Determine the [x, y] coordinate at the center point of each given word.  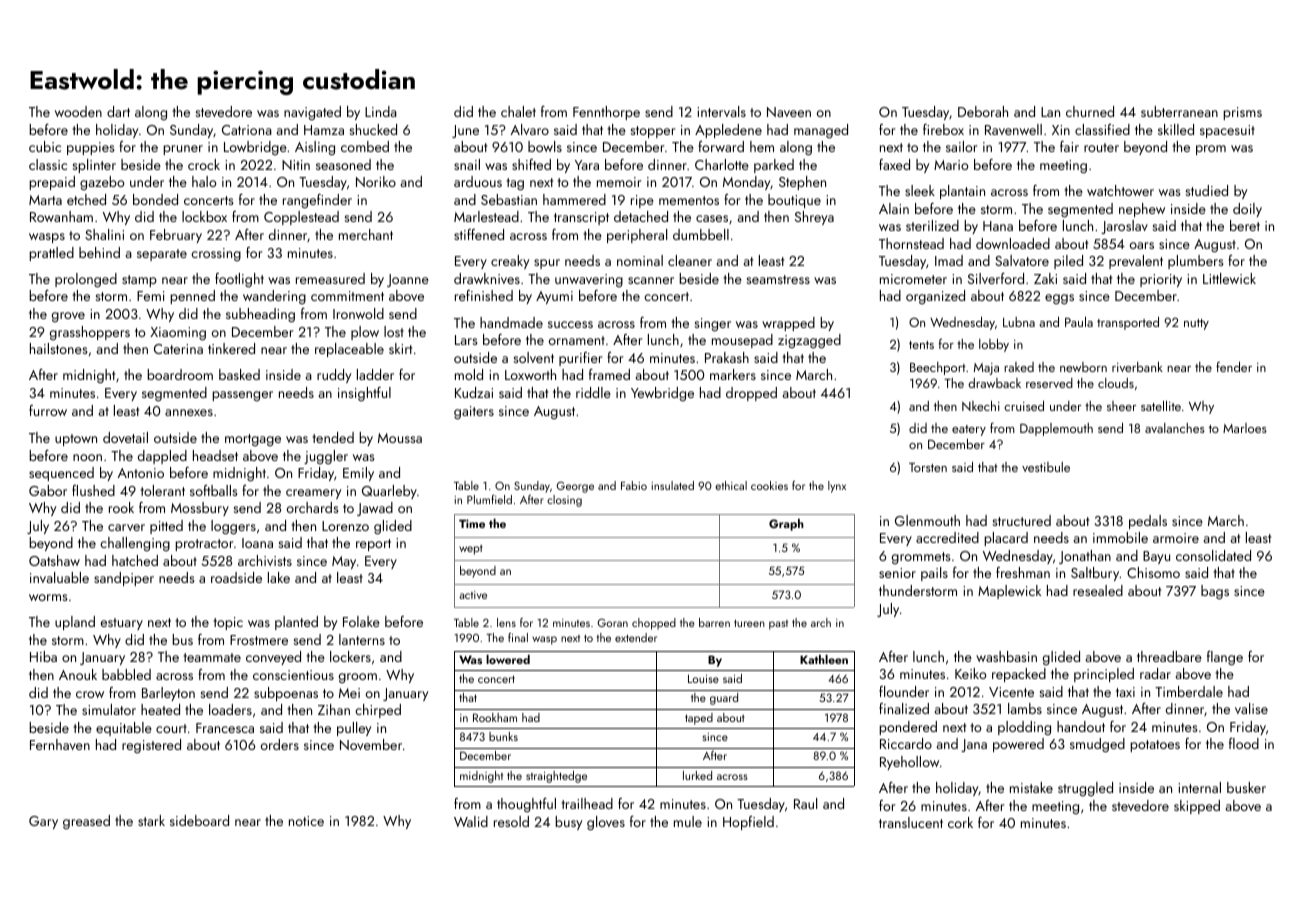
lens [506, 622]
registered [151, 746]
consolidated [1213, 555]
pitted [166, 527]
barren [714, 622]
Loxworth [530, 374]
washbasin [1006, 656]
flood [1244, 743]
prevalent [1136, 262]
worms [48, 597]
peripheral [637, 236]
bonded [155, 199]
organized [935, 297]
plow [365, 333]
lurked [697, 775]
